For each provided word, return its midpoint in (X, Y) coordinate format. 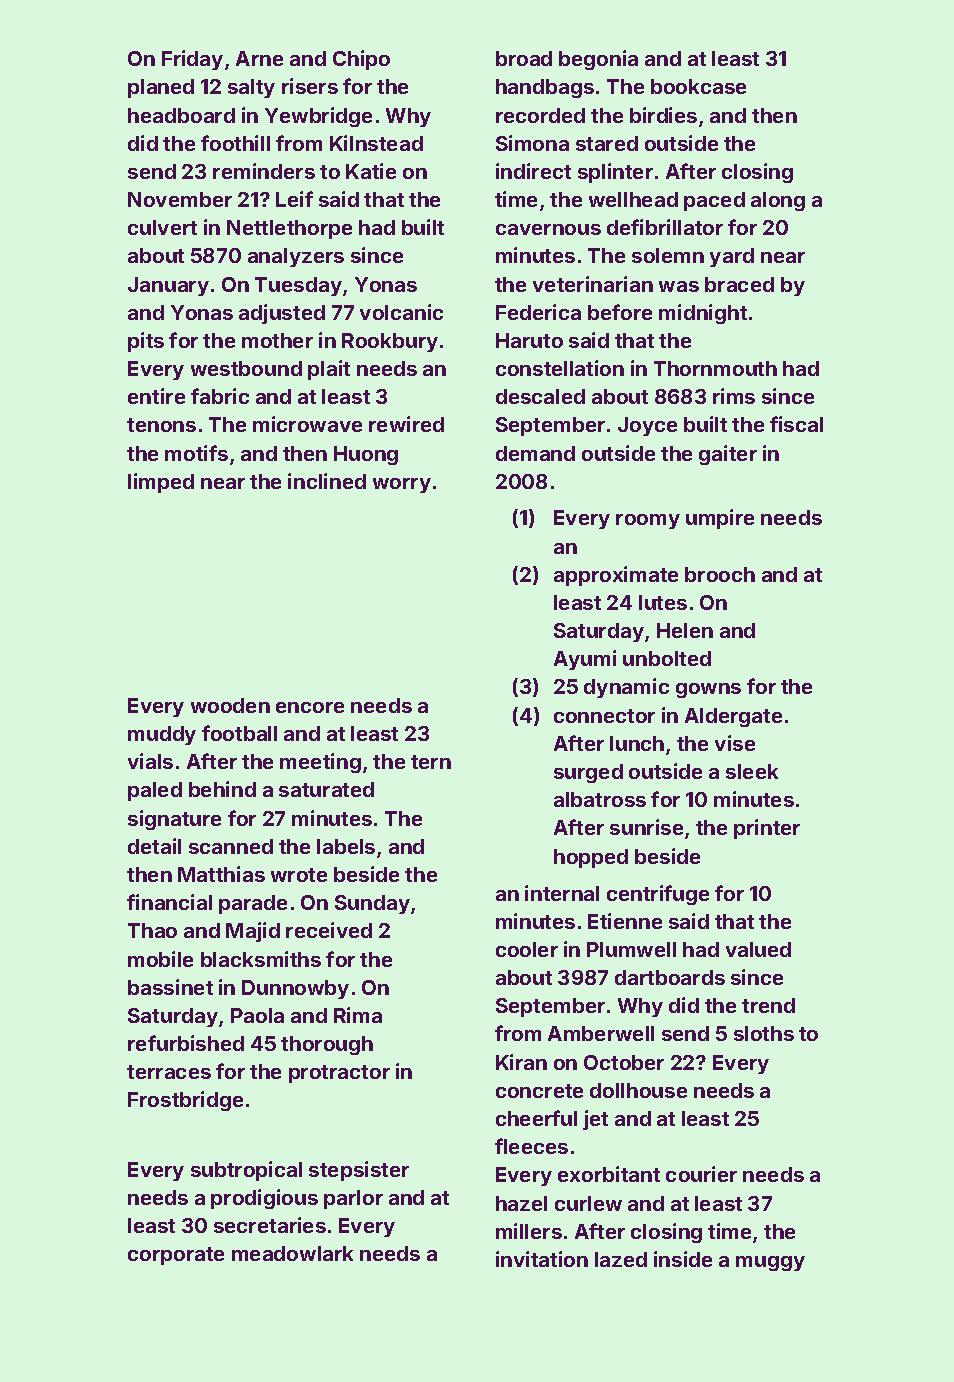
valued (758, 949)
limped (161, 483)
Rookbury (390, 342)
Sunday (372, 904)
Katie (371, 171)
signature (174, 820)
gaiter (728, 455)
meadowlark (292, 1253)
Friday (192, 60)
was (679, 286)
